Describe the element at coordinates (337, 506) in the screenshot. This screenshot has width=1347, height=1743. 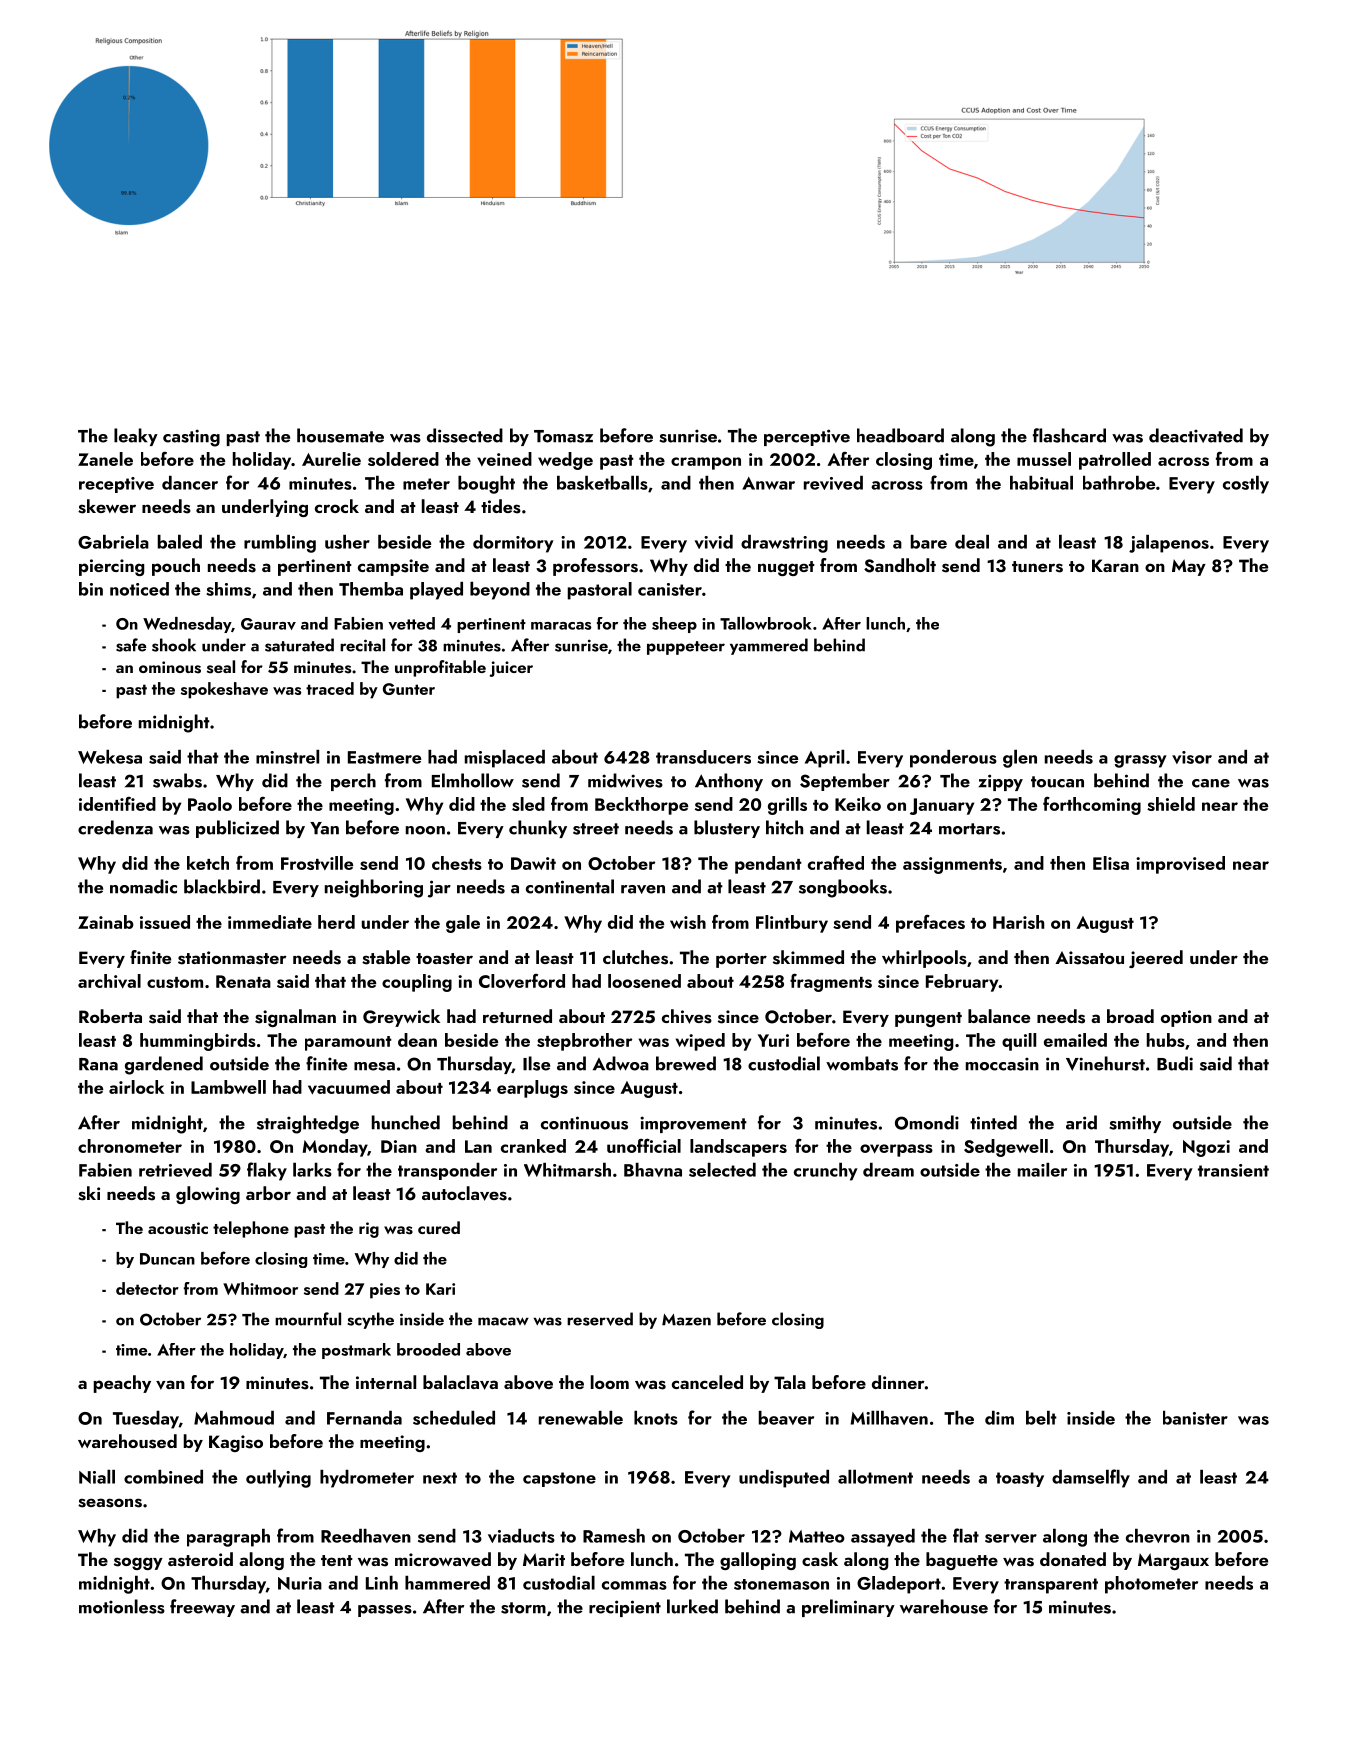
I see `crock` at that location.
